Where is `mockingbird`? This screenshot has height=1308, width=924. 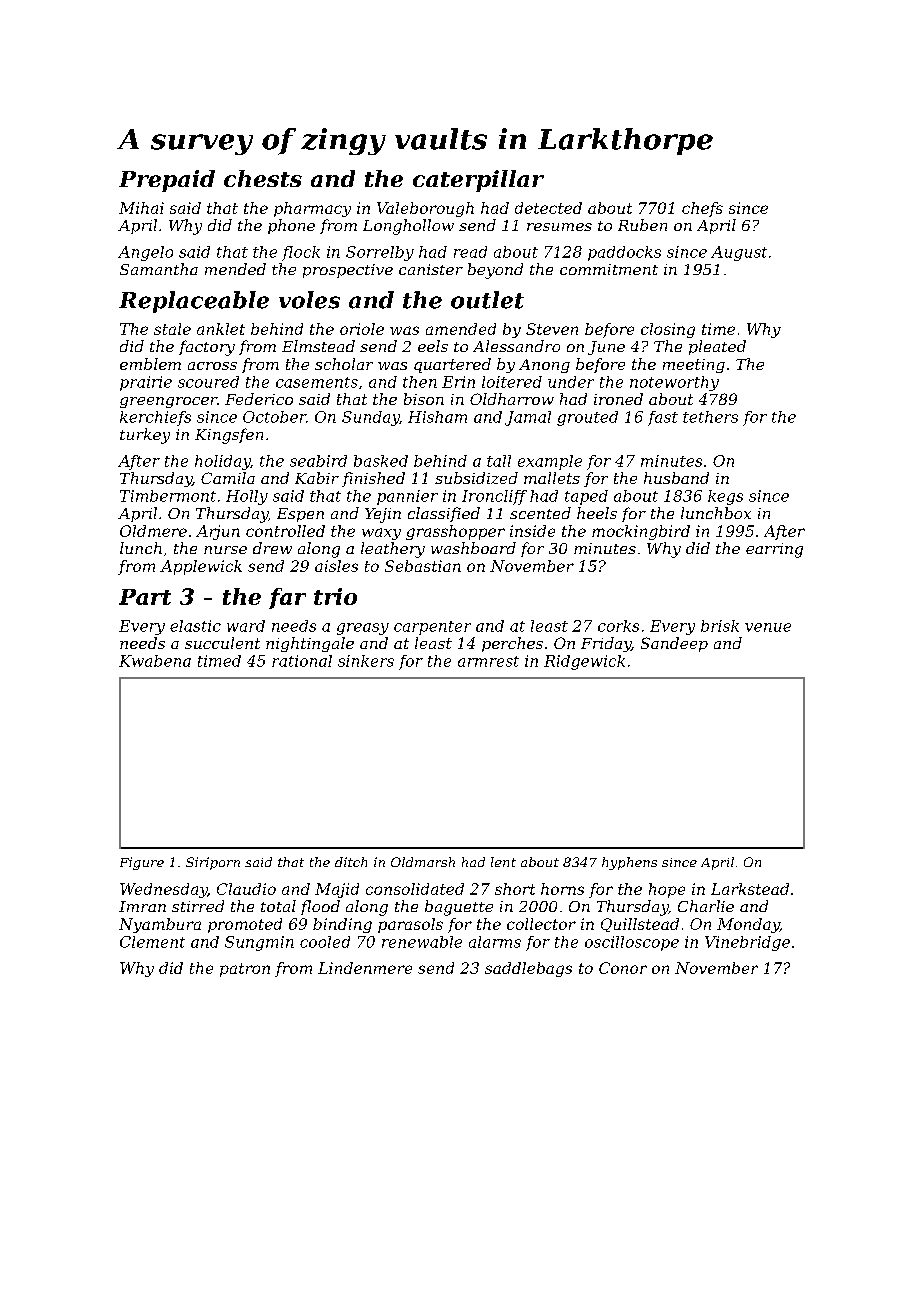 mockingbird is located at coordinates (641, 532).
